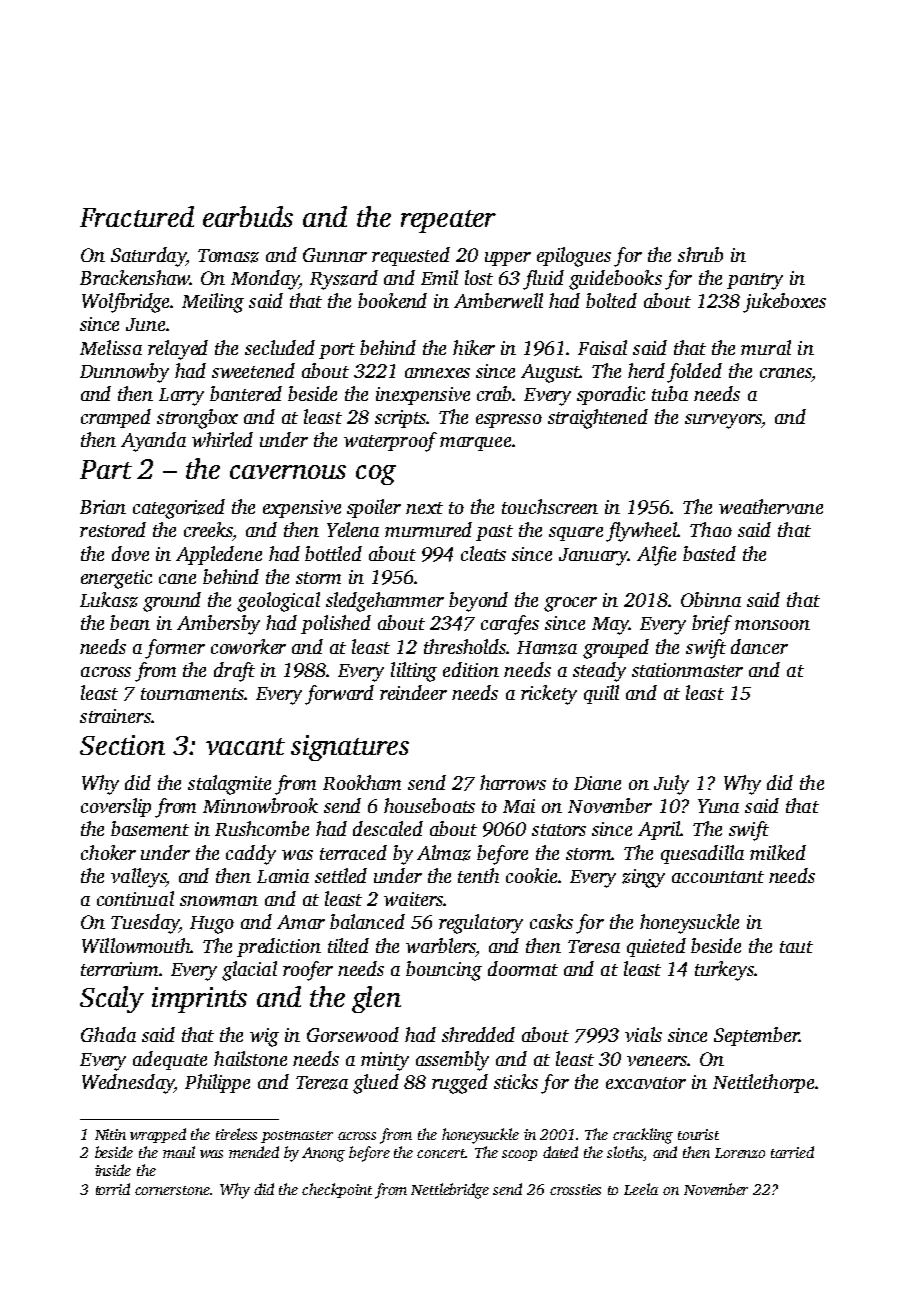 Image resolution: width=908 pixels, height=1316 pixels. I want to click on stators, so click(559, 830).
